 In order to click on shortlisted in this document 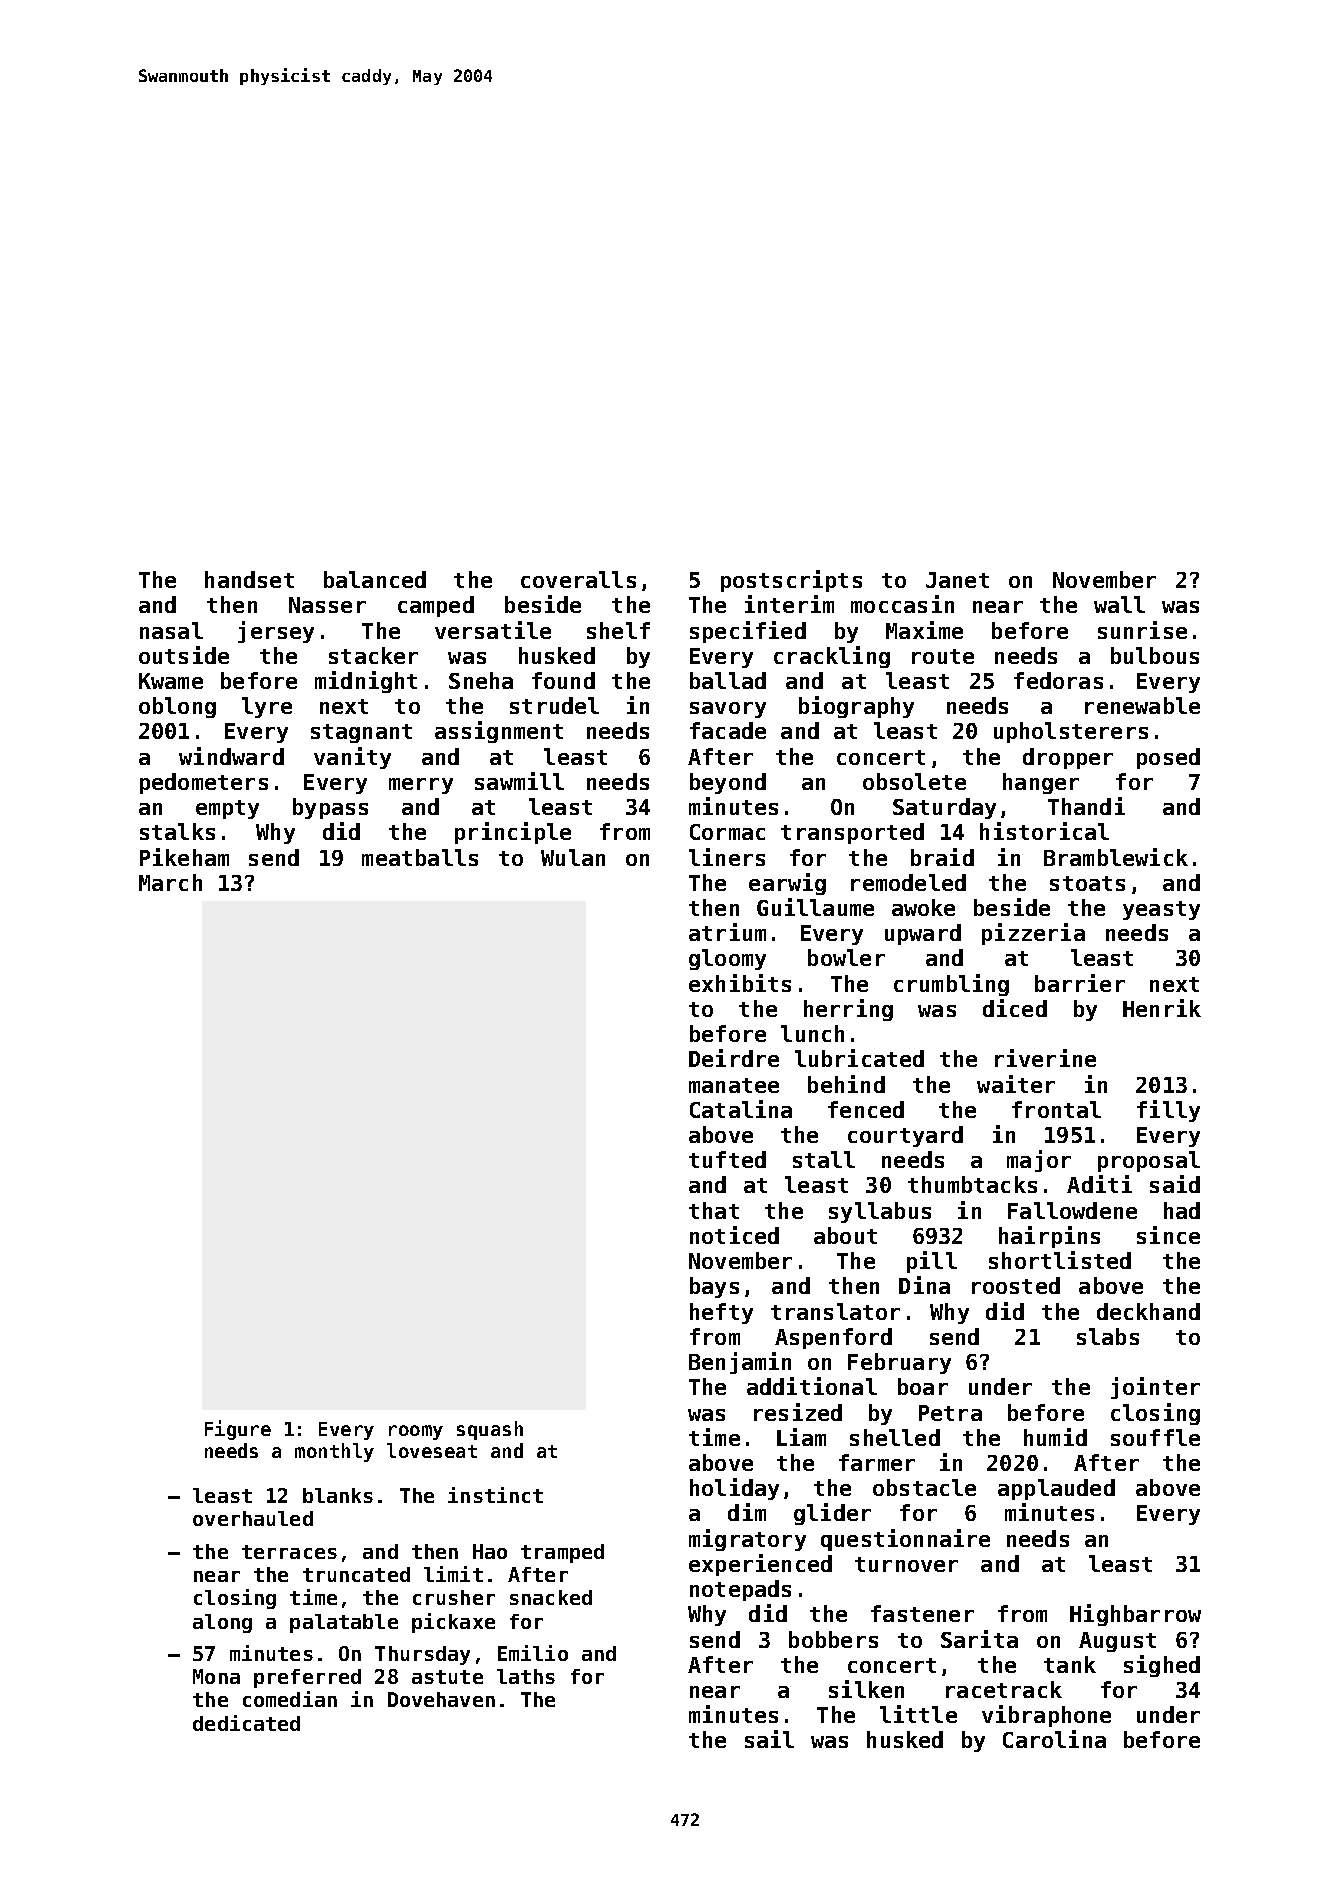, I will do `click(1060, 1260)`.
